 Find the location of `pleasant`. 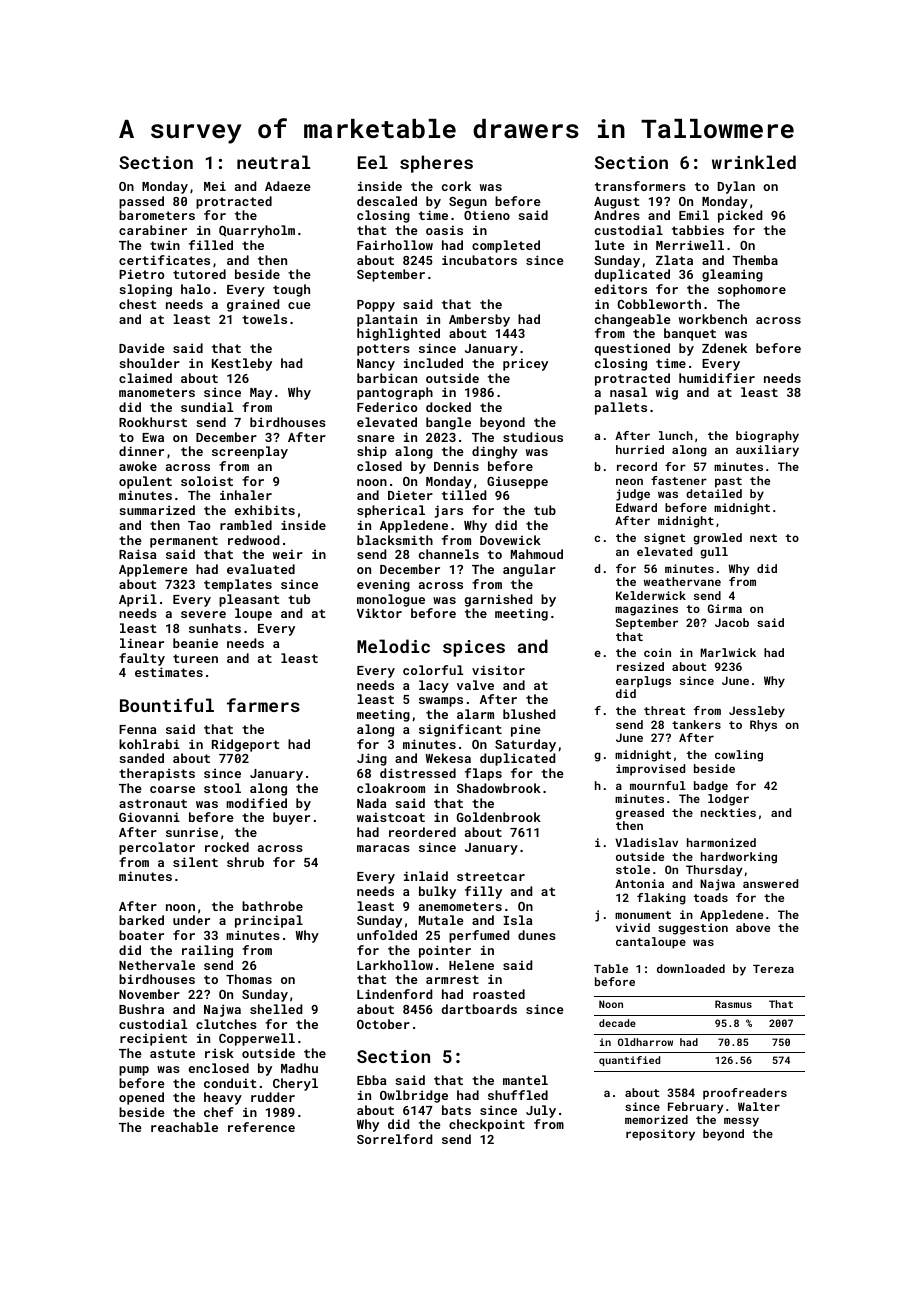

pleasant is located at coordinates (249, 600).
